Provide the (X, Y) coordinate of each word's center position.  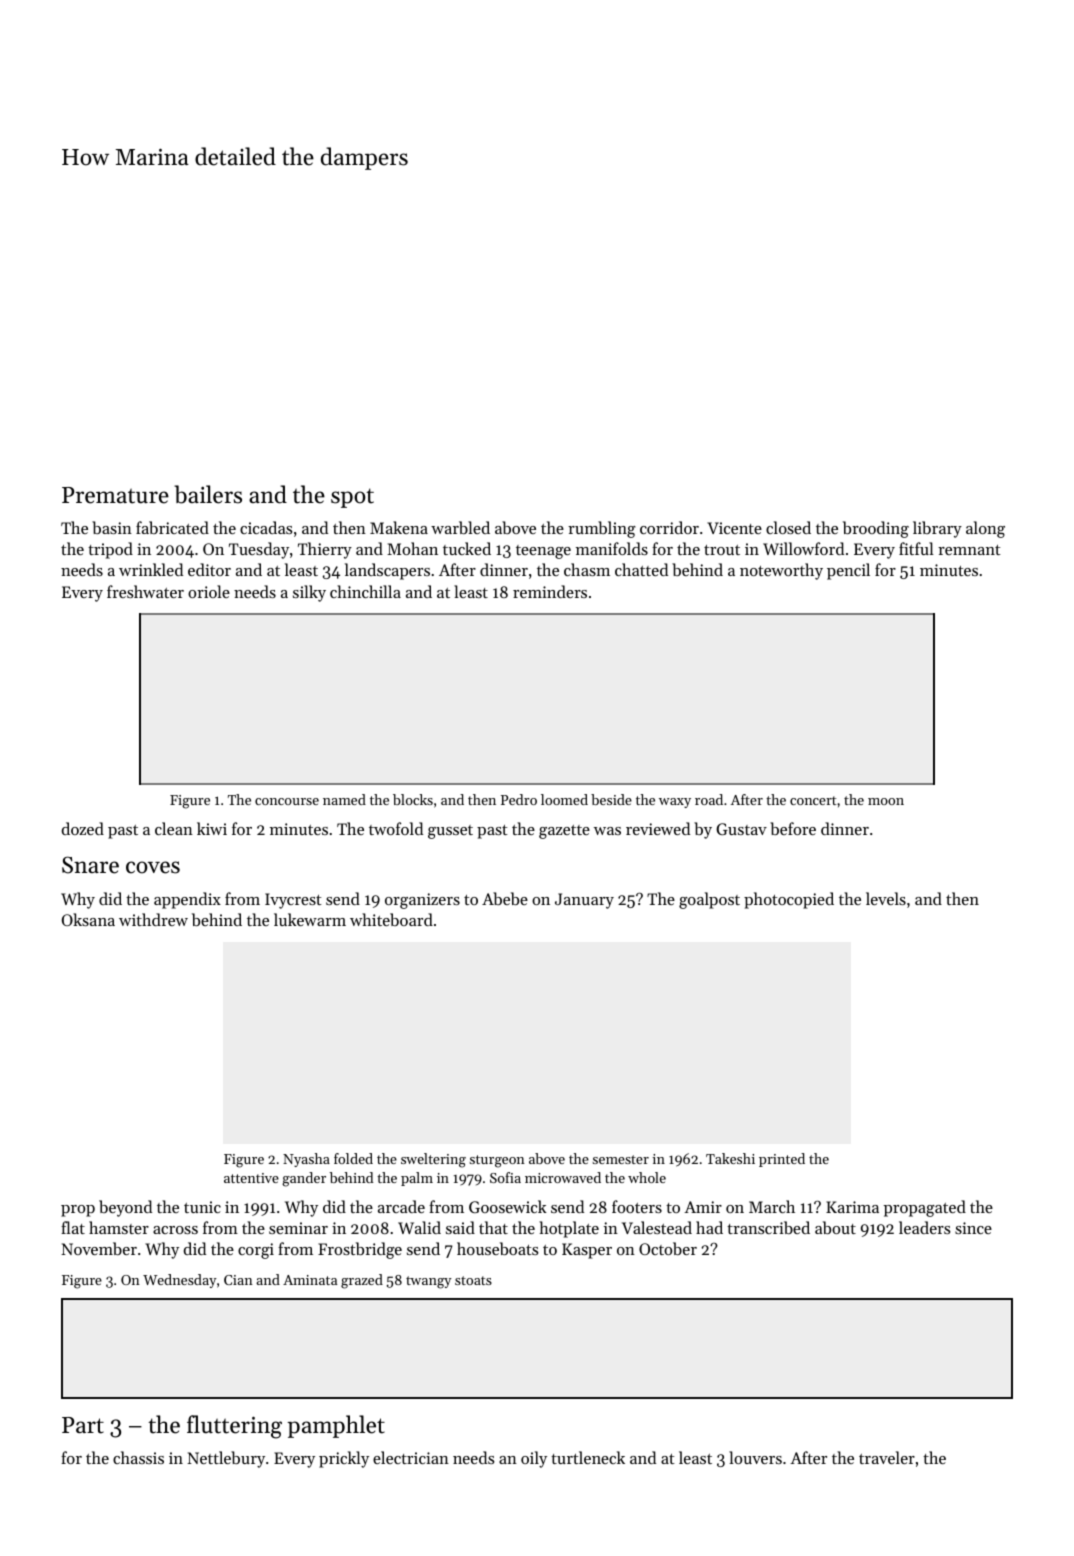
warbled (460, 527)
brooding (876, 529)
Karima (852, 1207)
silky (309, 593)
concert (813, 800)
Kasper (587, 1251)
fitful (916, 548)
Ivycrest (293, 901)
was (607, 831)
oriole (209, 591)
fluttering (234, 1427)
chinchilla (365, 591)
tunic (202, 1207)
